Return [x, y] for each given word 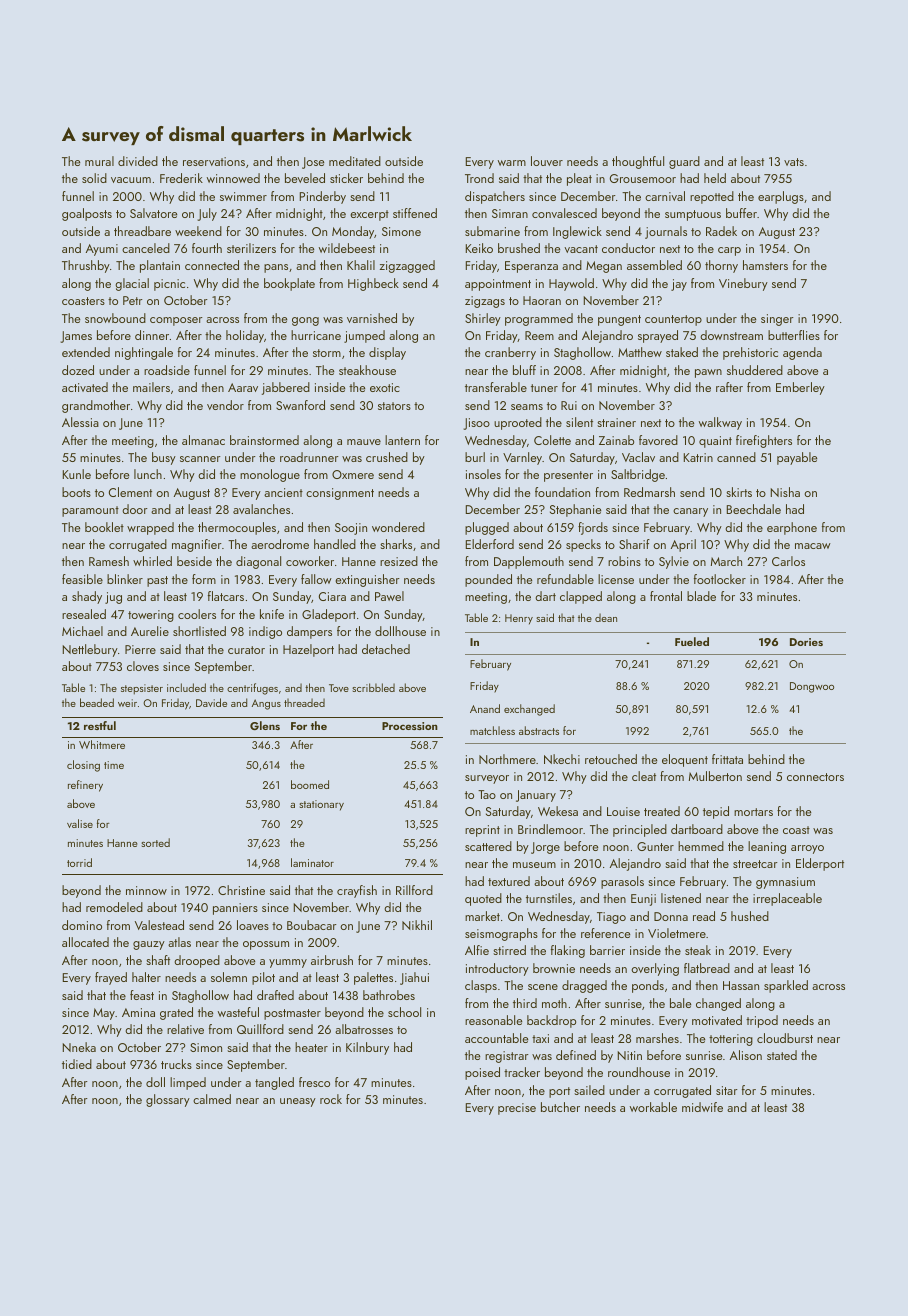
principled [640, 830]
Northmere [507, 759]
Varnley [522, 458]
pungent [619, 320]
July [207, 214]
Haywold [571, 284]
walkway [720, 423]
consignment [340, 494]
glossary [168, 1100]
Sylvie [674, 562]
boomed [310, 784]
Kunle [77, 474]
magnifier [197, 545]
